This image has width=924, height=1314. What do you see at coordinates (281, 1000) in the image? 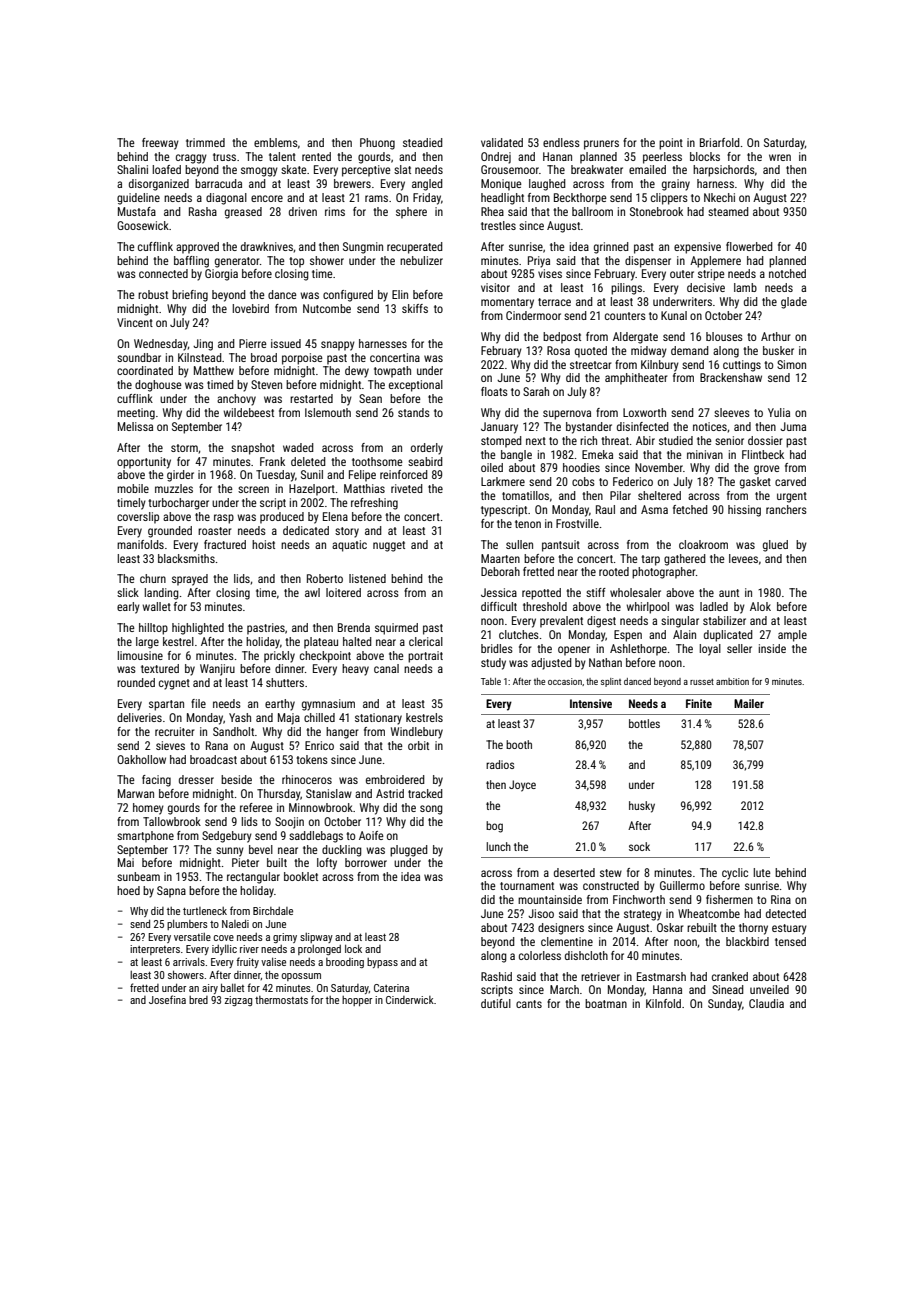
I see `thermostats` at bounding box center [281, 1000].
